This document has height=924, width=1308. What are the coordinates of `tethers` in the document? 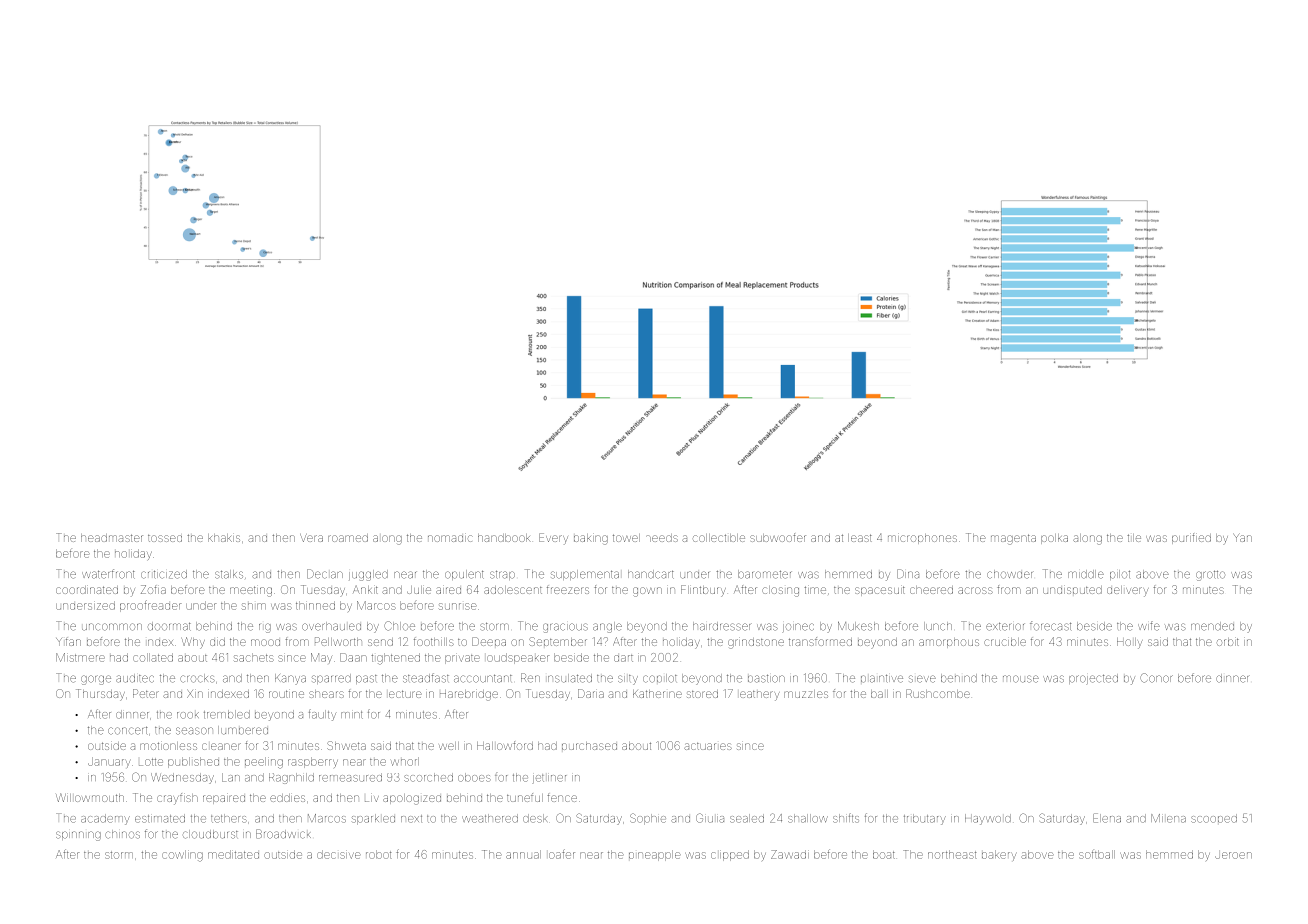 It's located at (229, 818).
